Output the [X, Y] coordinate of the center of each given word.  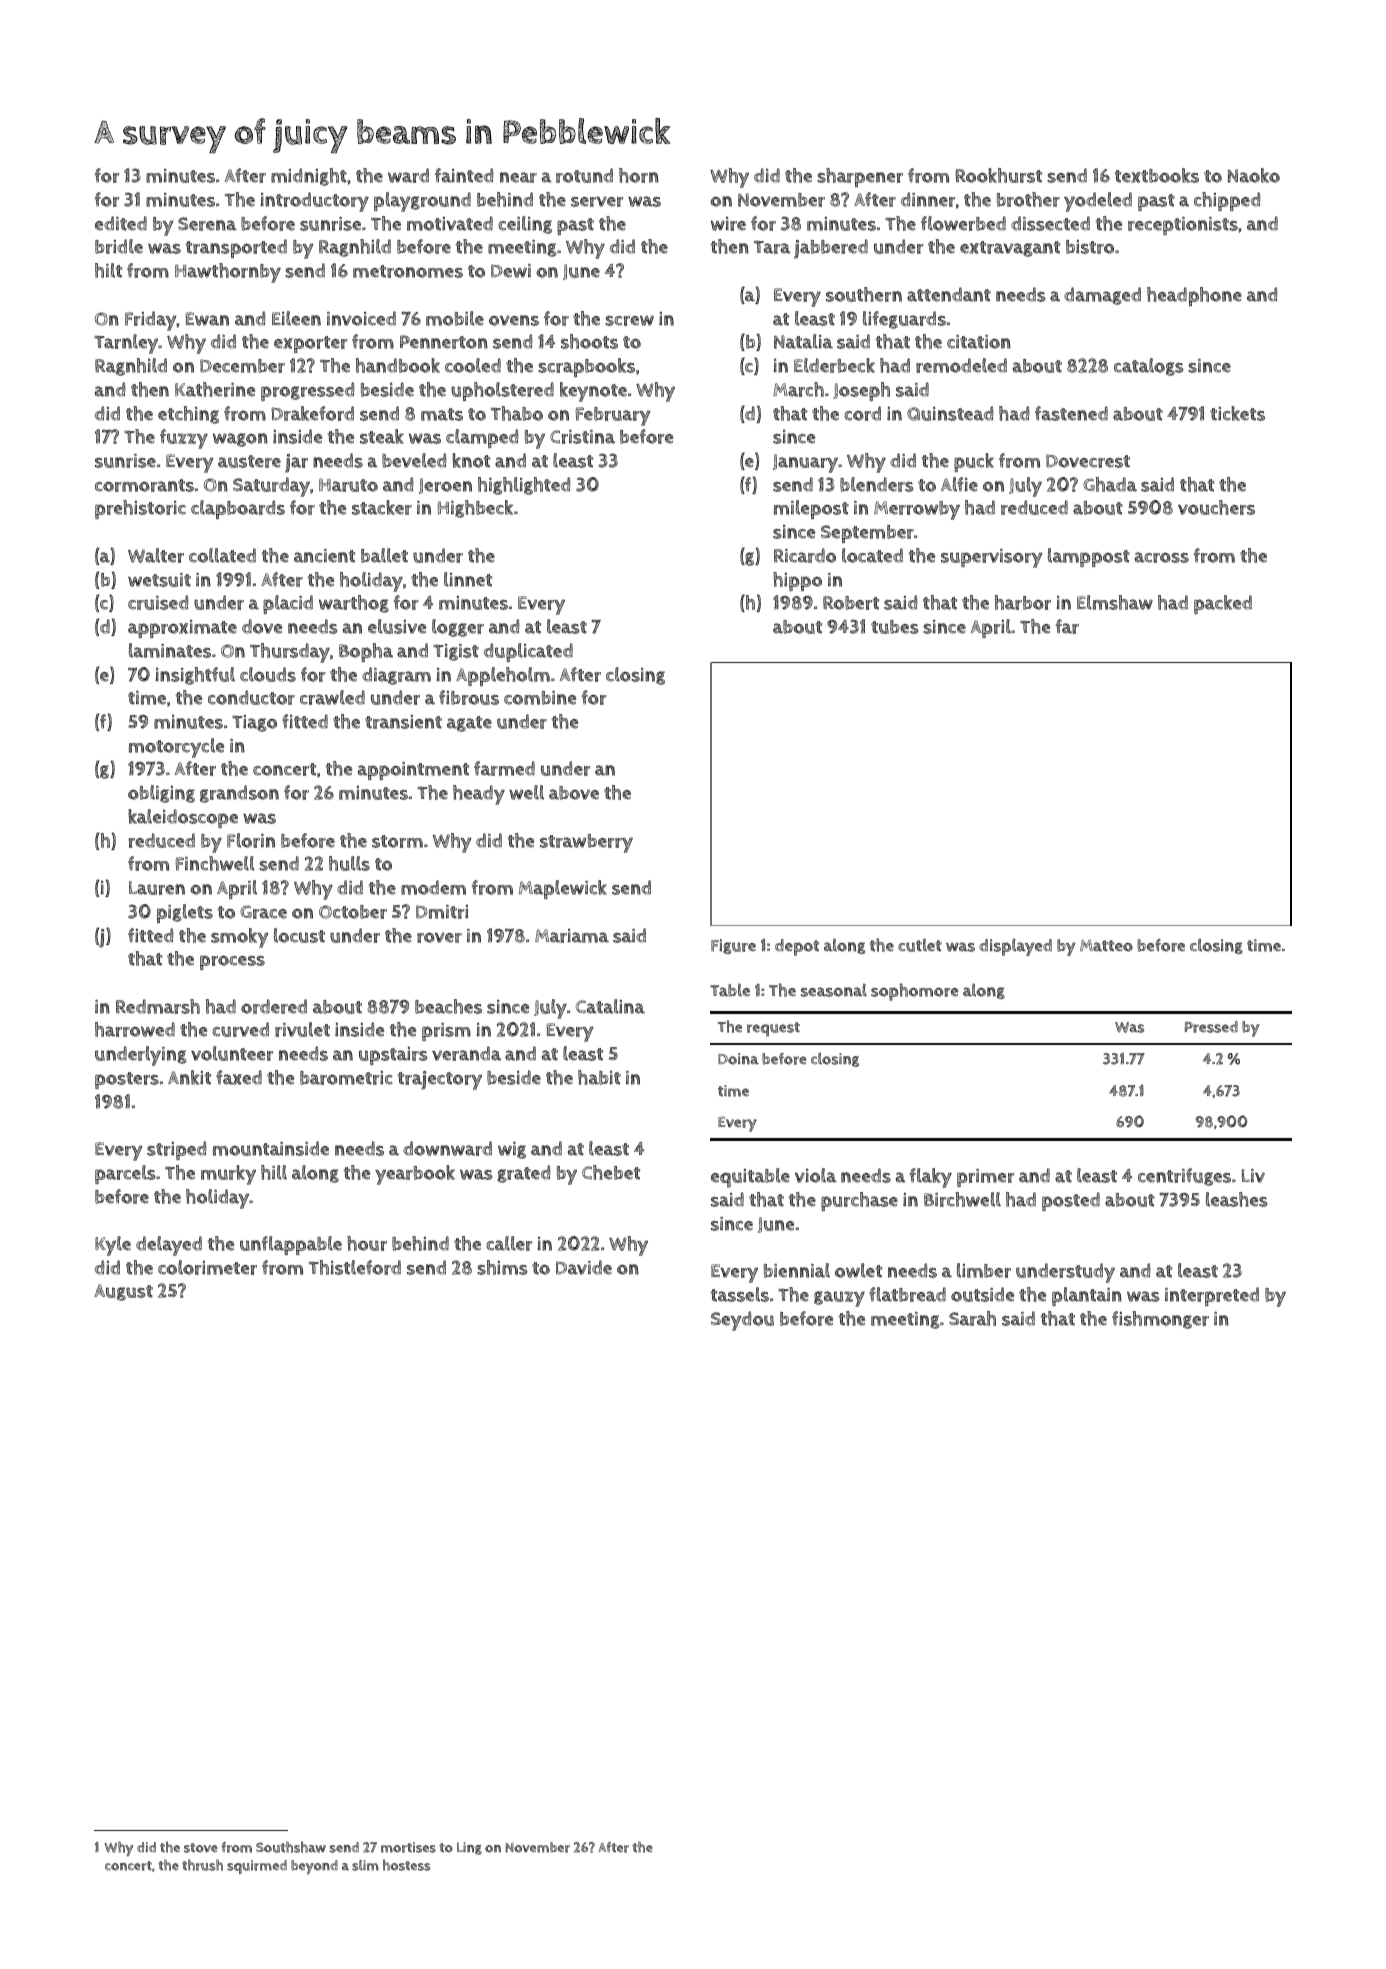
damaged [1102, 296]
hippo [797, 581]
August [123, 1292]
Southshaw [291, 1847]
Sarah [972, 1318]
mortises [408, 1847]
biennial [797, 1270]
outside [982, 1294]
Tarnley [126, 344]
